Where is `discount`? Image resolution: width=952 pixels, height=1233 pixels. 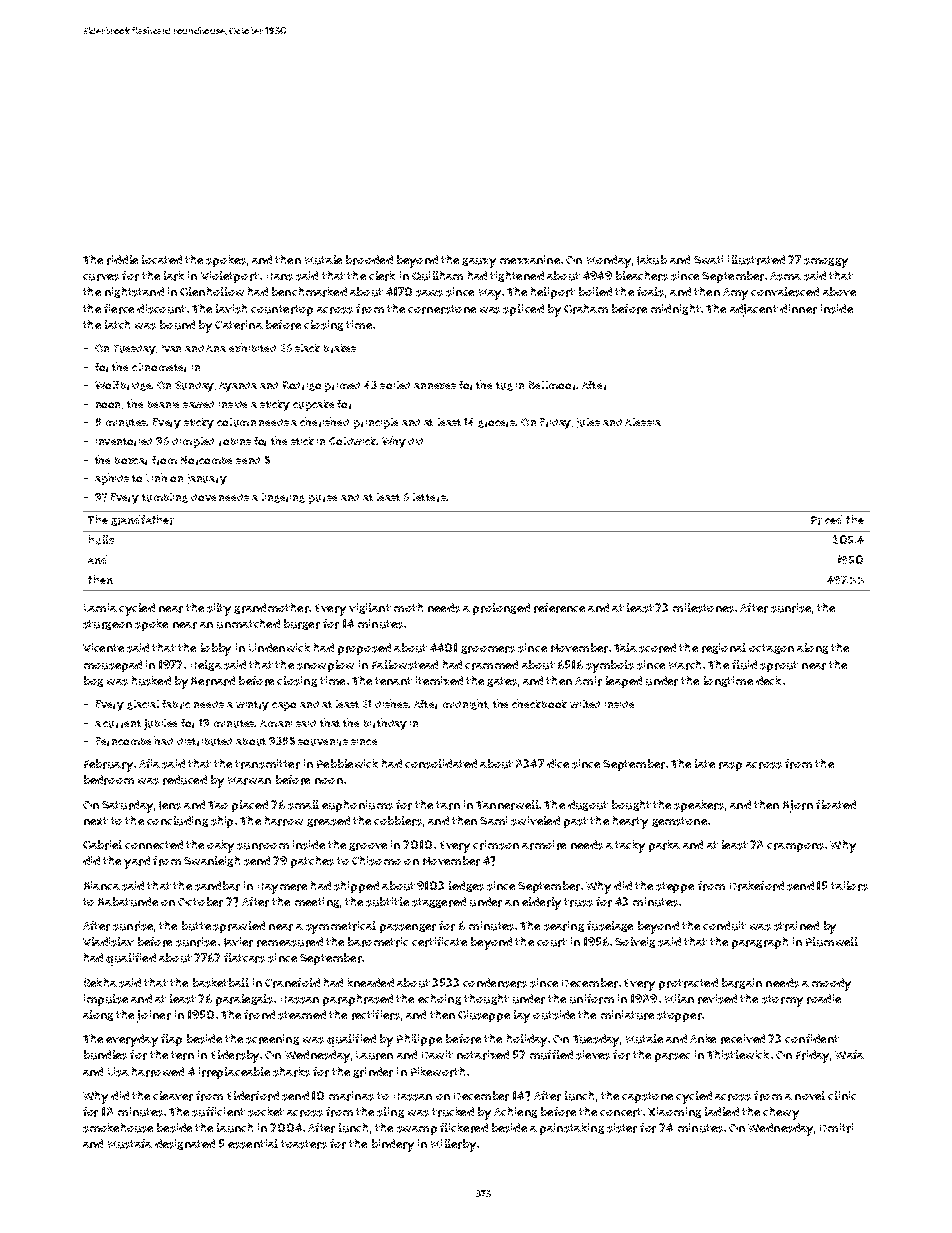 discount is located at coordinates (161, 309).
